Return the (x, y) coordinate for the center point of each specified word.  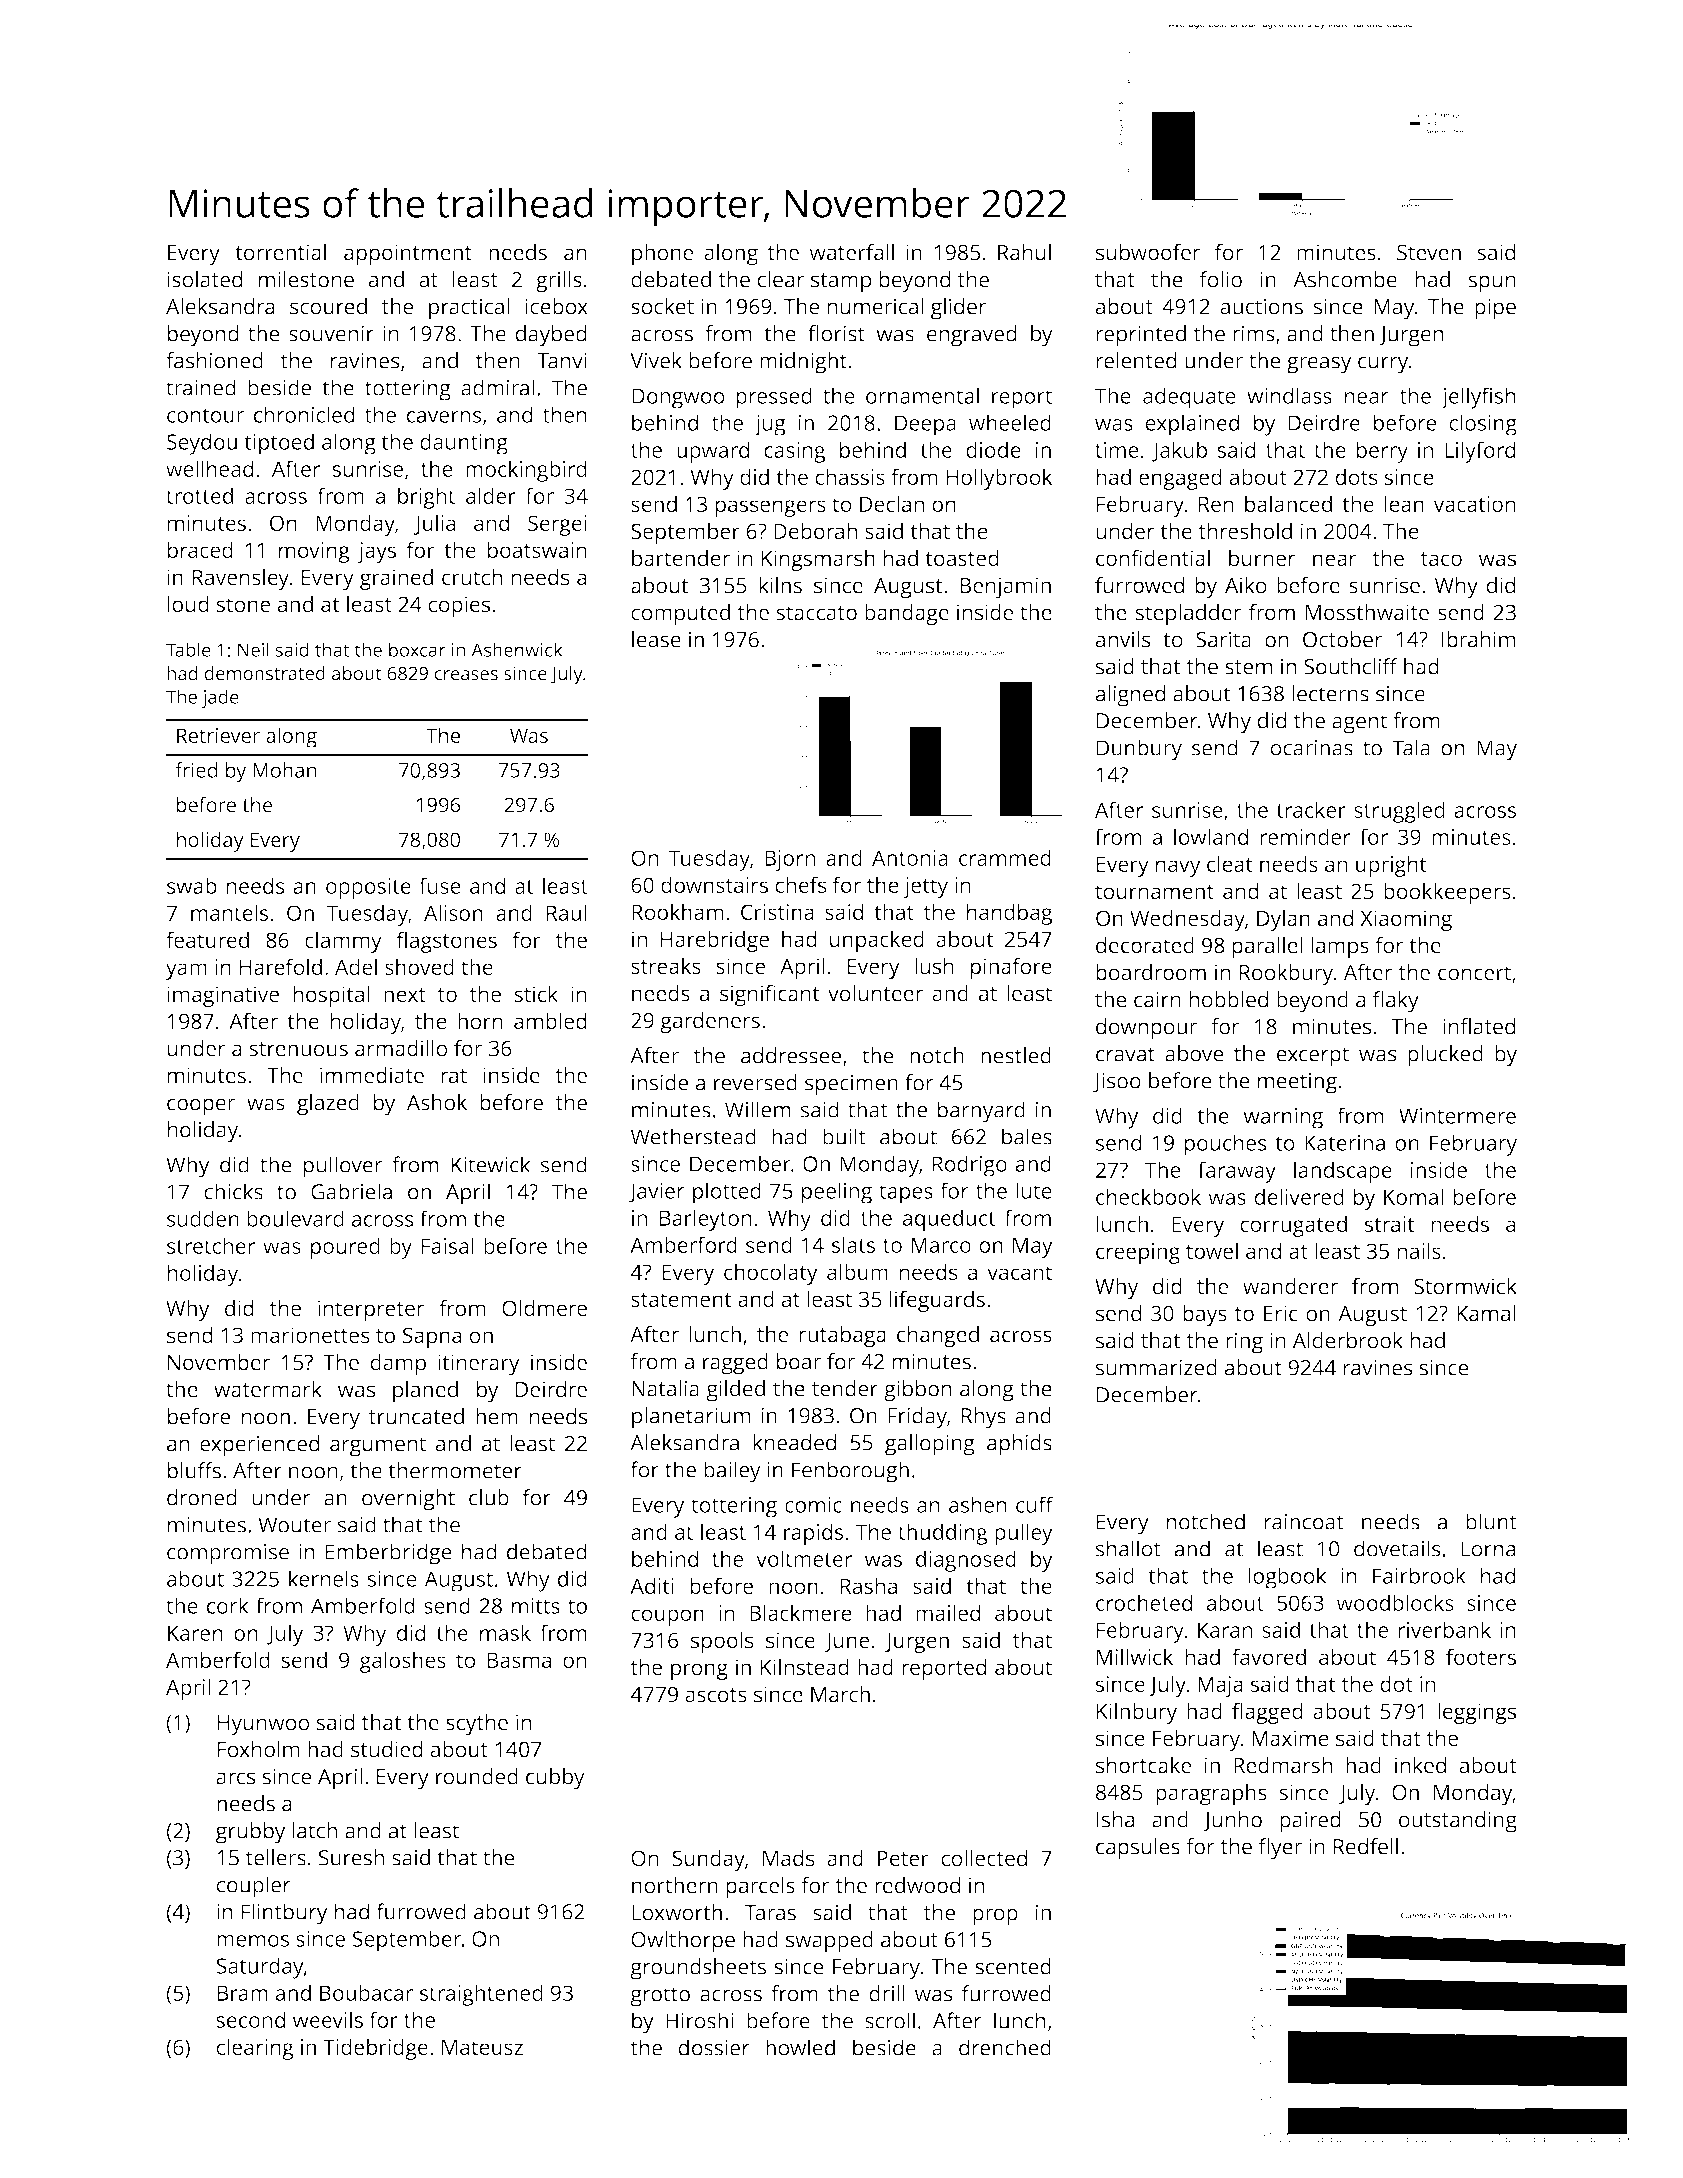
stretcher (211, 1245)
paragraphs (1211, 1794)
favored (1269, 1656)
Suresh (351, 1857)
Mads (788, 1858)
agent (1359, 724)
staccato (816, 613)
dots (1356, 476)
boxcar (417, 649)
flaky (1396, 1002)
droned (202, 1497)
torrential (280, 252)
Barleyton (706, 1220)
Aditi (652, 1585)
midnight (803, 363)
